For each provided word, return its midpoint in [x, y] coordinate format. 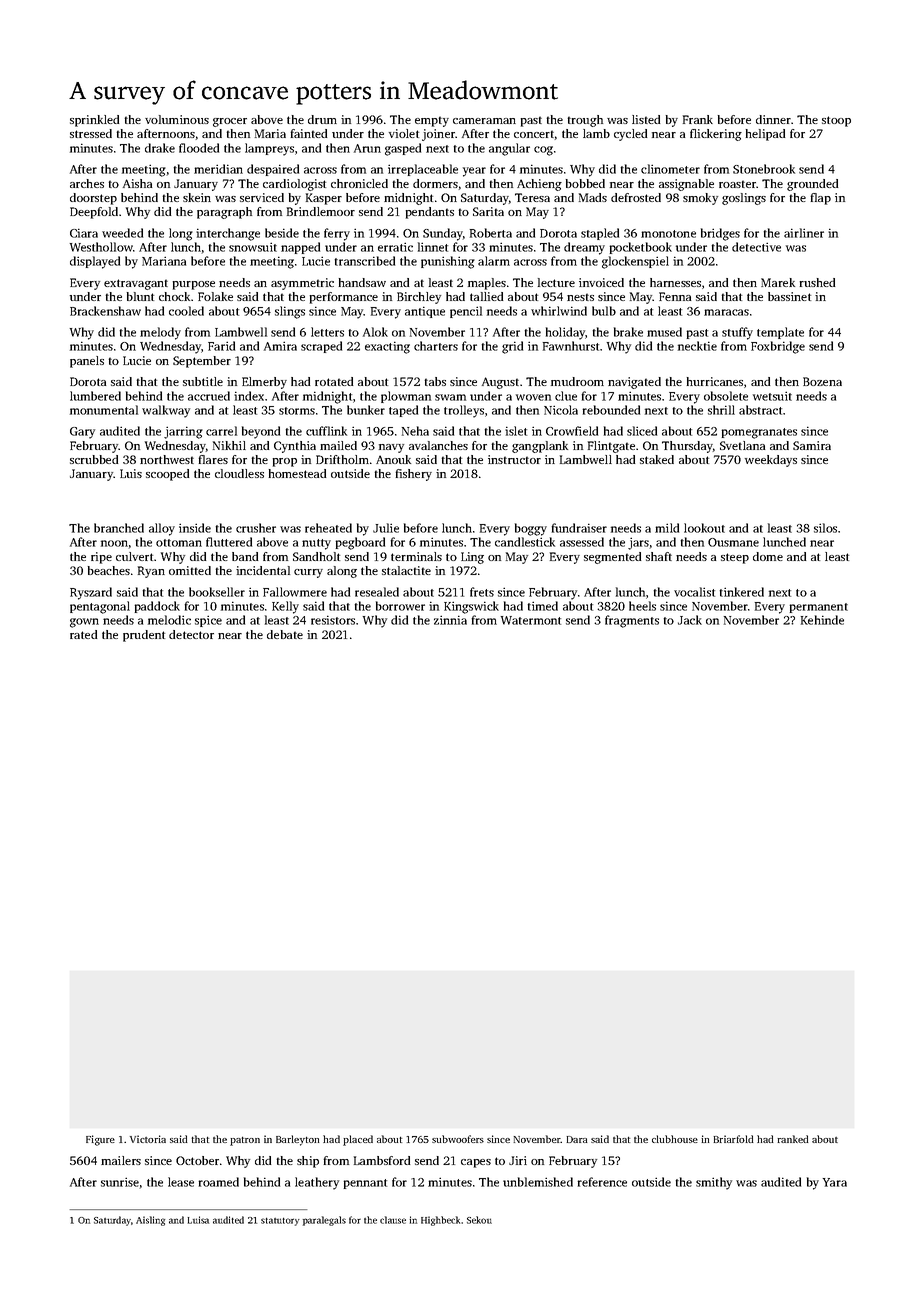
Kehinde [822, 620]
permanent [819, 608]
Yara [835, 1182]
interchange [228, 234]
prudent [144, 636]
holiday [566, 333]
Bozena [822, 381]
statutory [280, 1222]
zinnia [450, 620]
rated [83, 634]
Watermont [531, 620]
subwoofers [458, 1139]
